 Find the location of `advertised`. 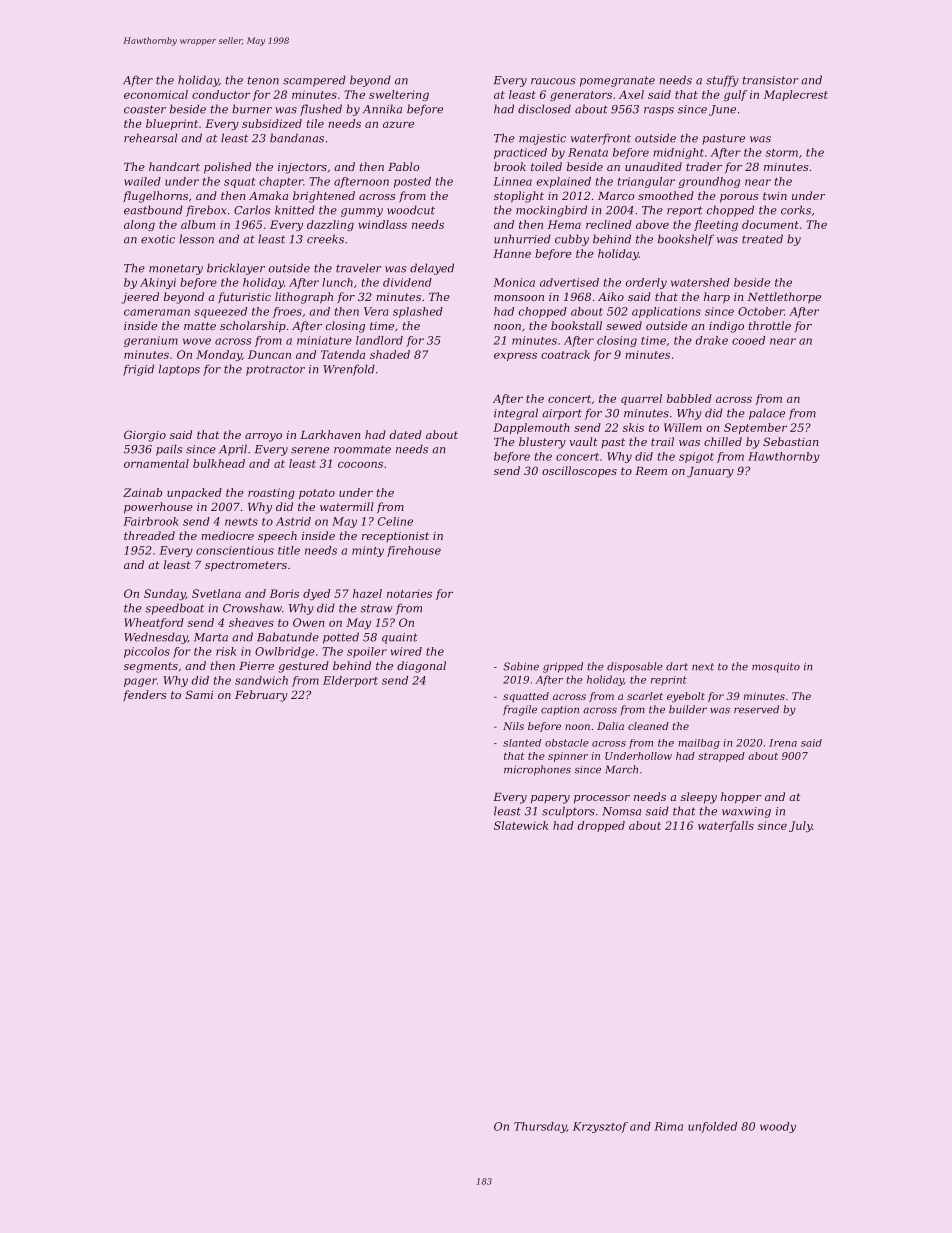

advertised is located at coordinates (569, 282).
